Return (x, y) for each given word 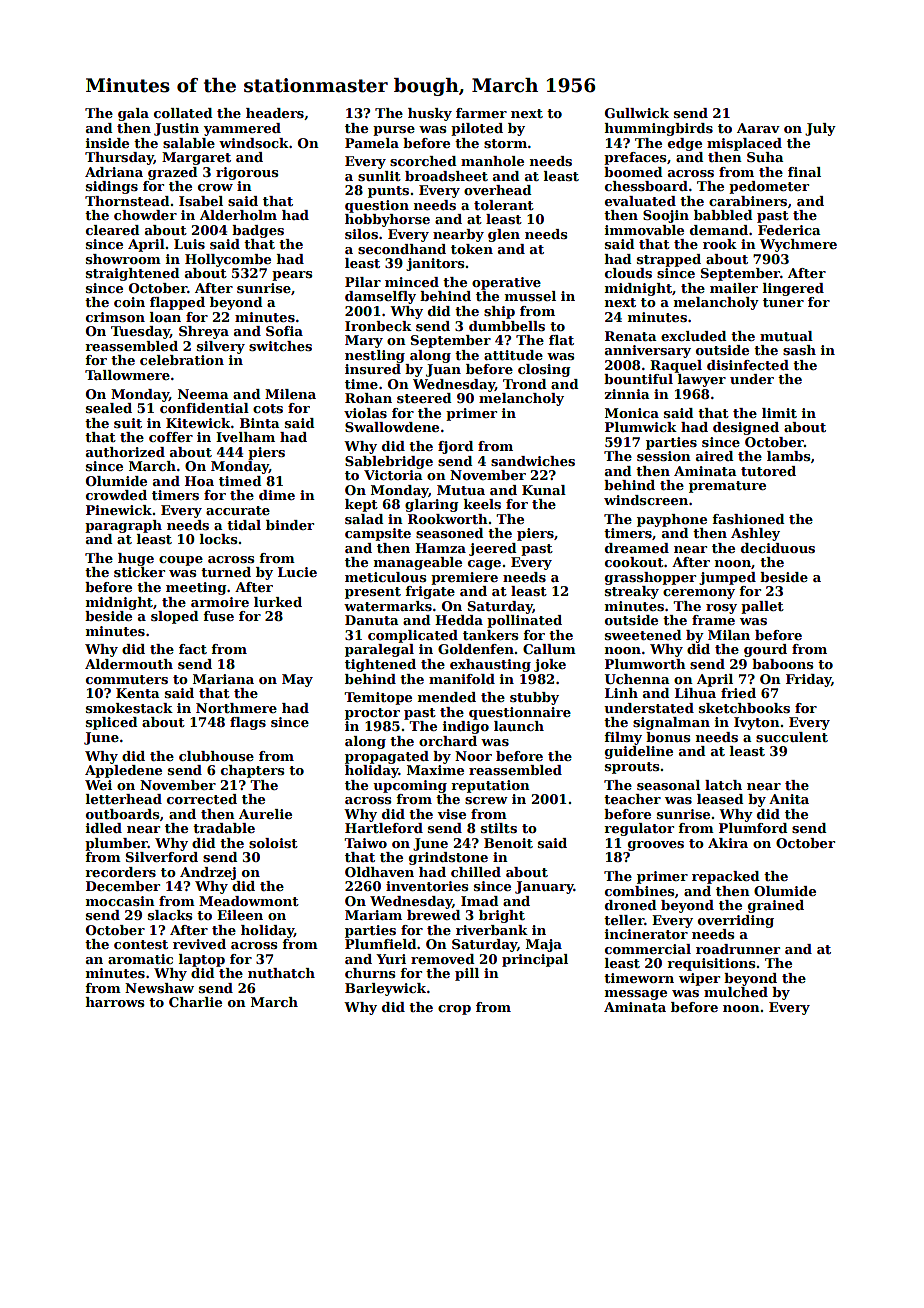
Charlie (195, 1002)
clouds (628, 273)
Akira (728, 843)
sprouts (632, 768)
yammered (242, 129)
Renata (631, 336)
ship (499, 312)
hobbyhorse (387, 220)
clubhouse (216, 756)
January (544, 887)
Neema (203, 394)
